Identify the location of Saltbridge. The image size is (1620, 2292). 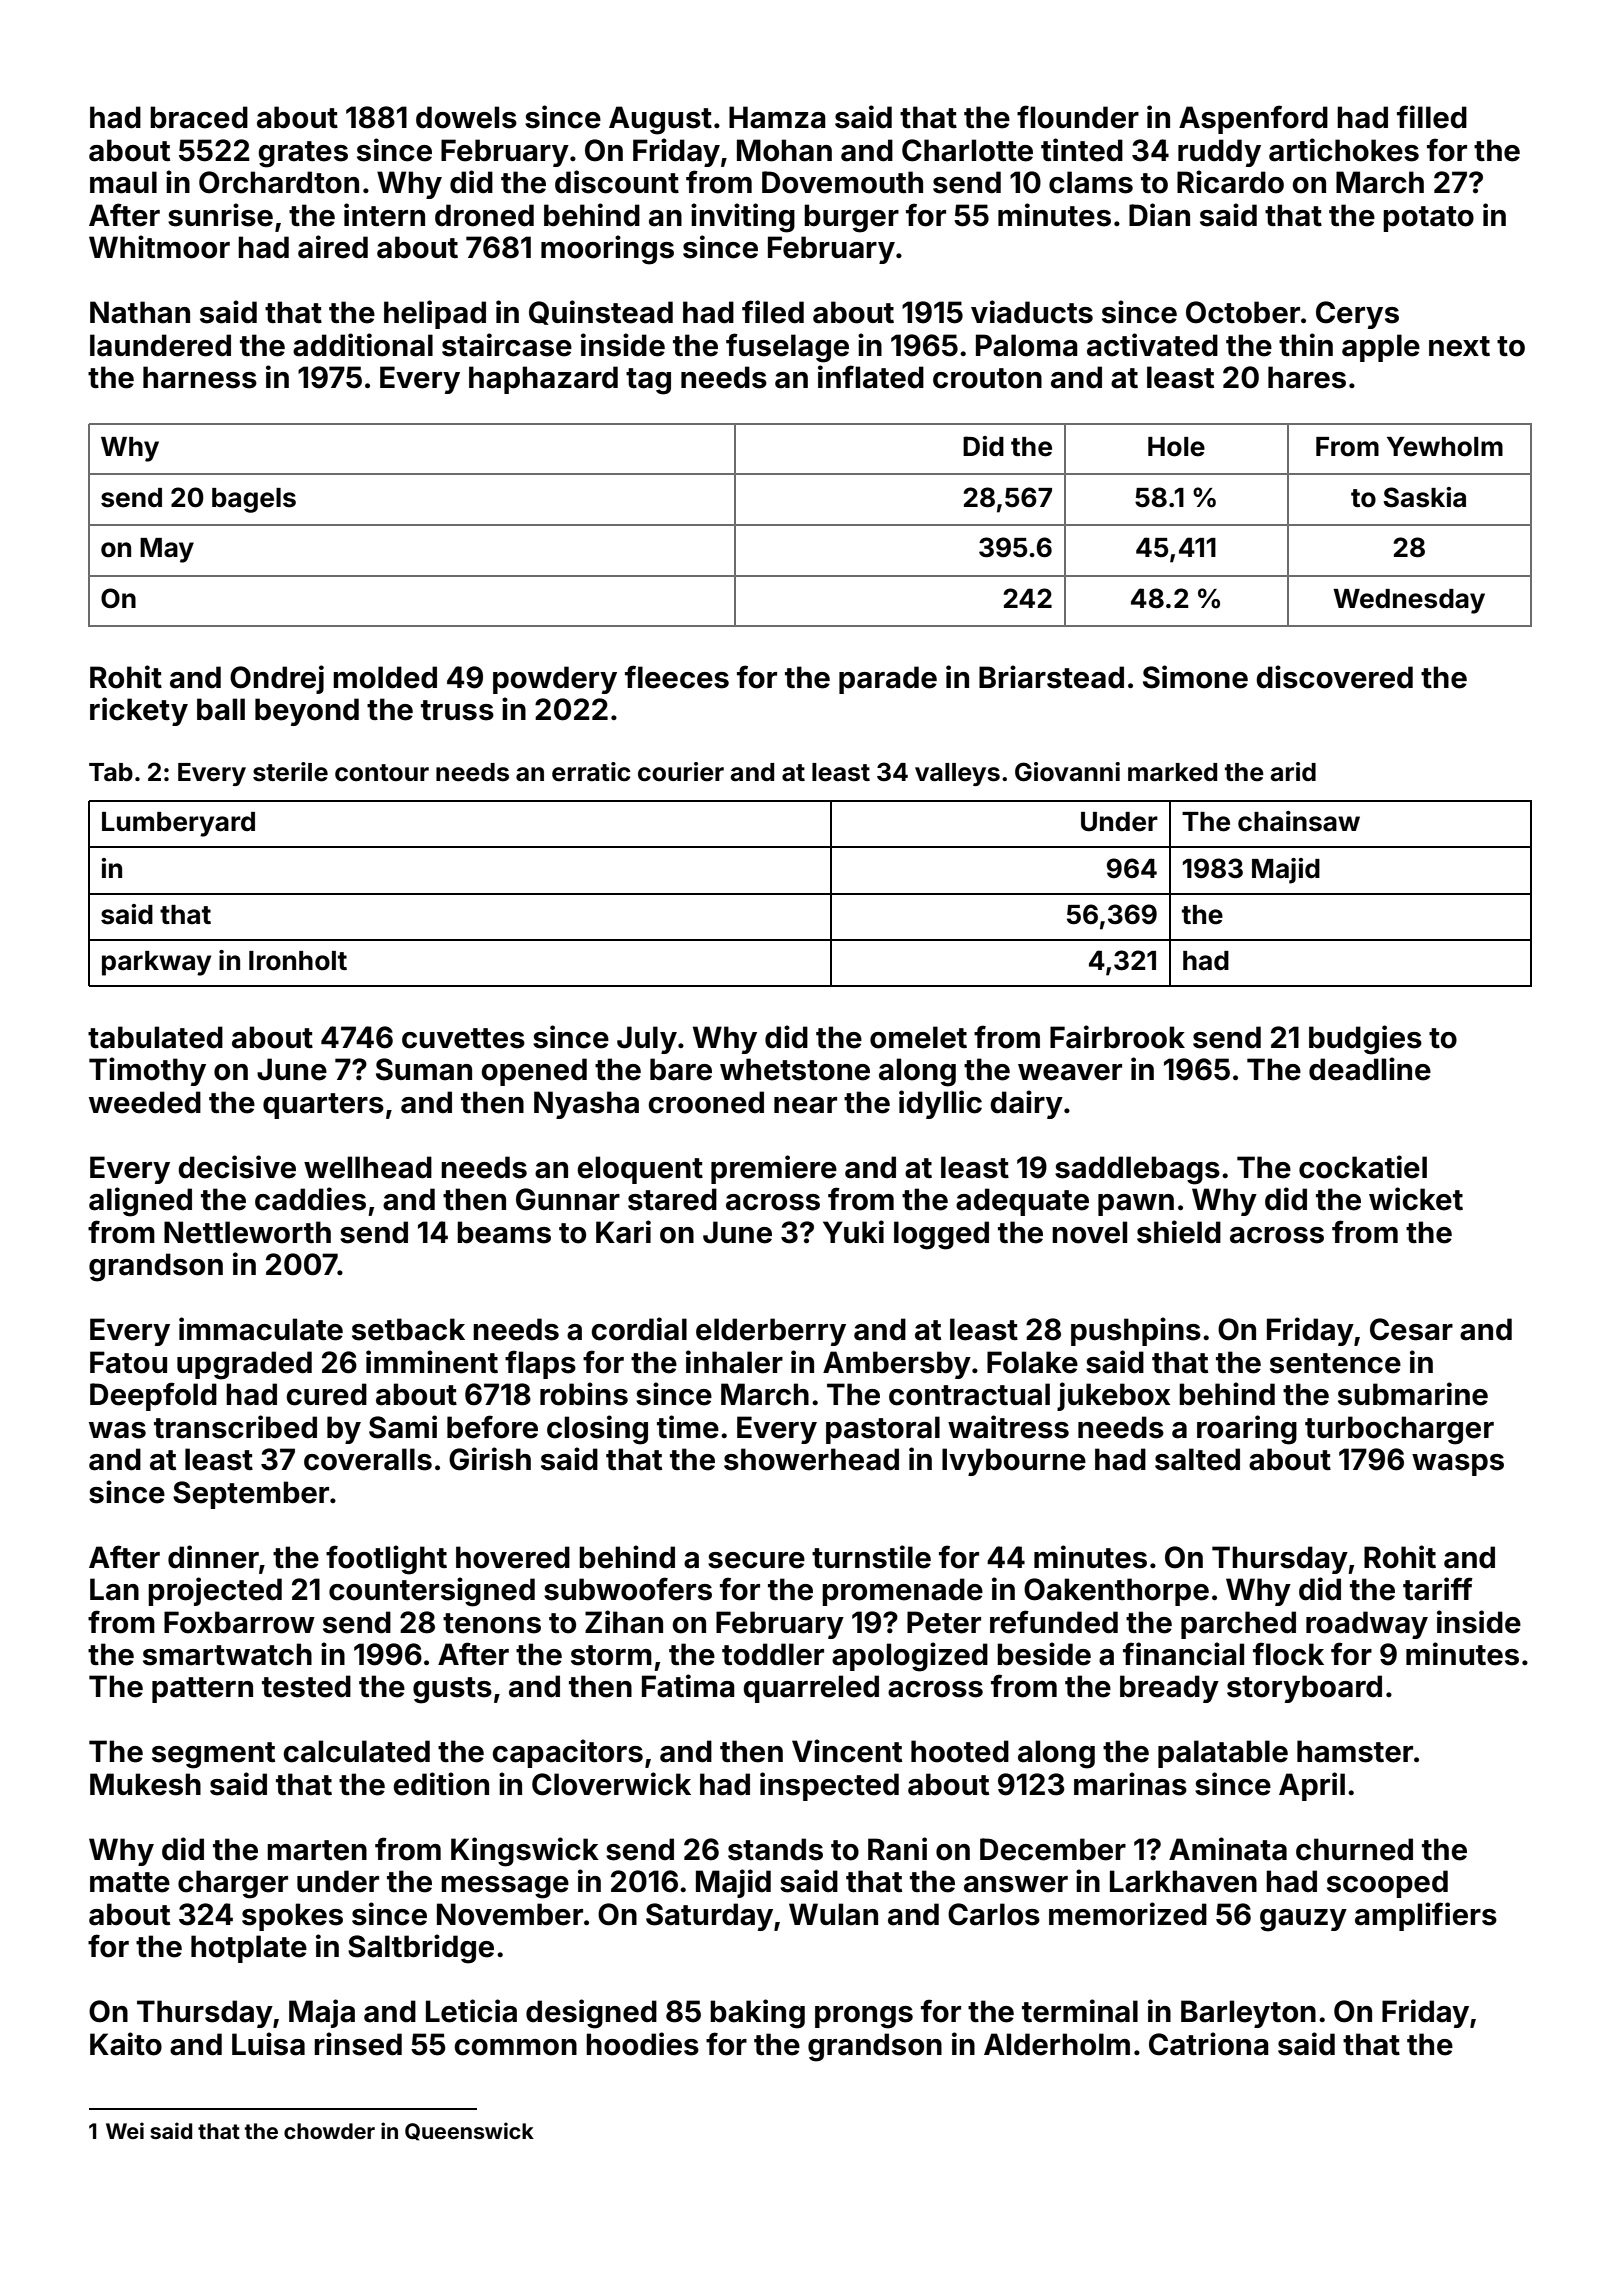
(421, 1949).
